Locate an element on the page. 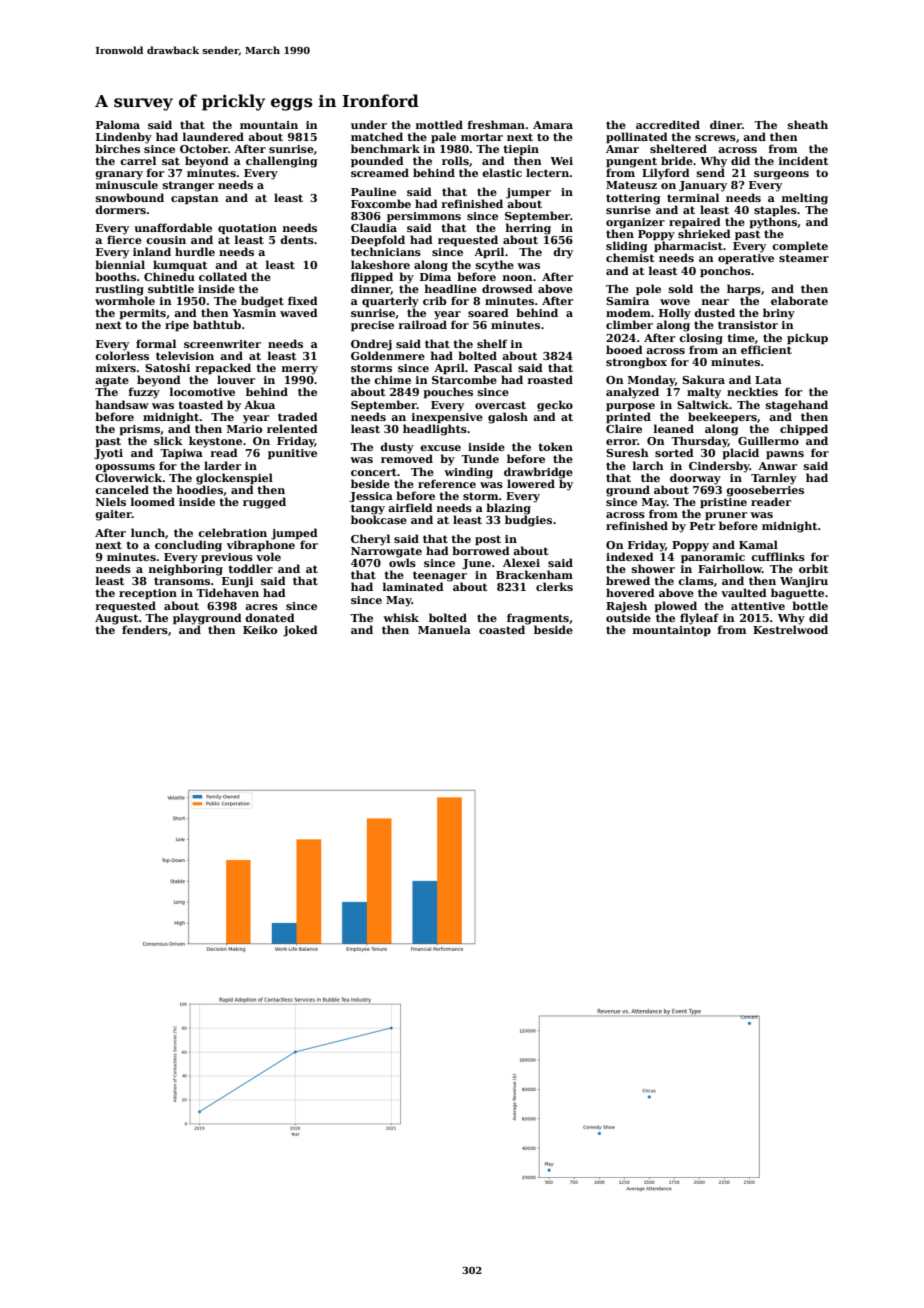 The width and height of the document is (924, 1308). keystone is located at coordinates (215, 442).
